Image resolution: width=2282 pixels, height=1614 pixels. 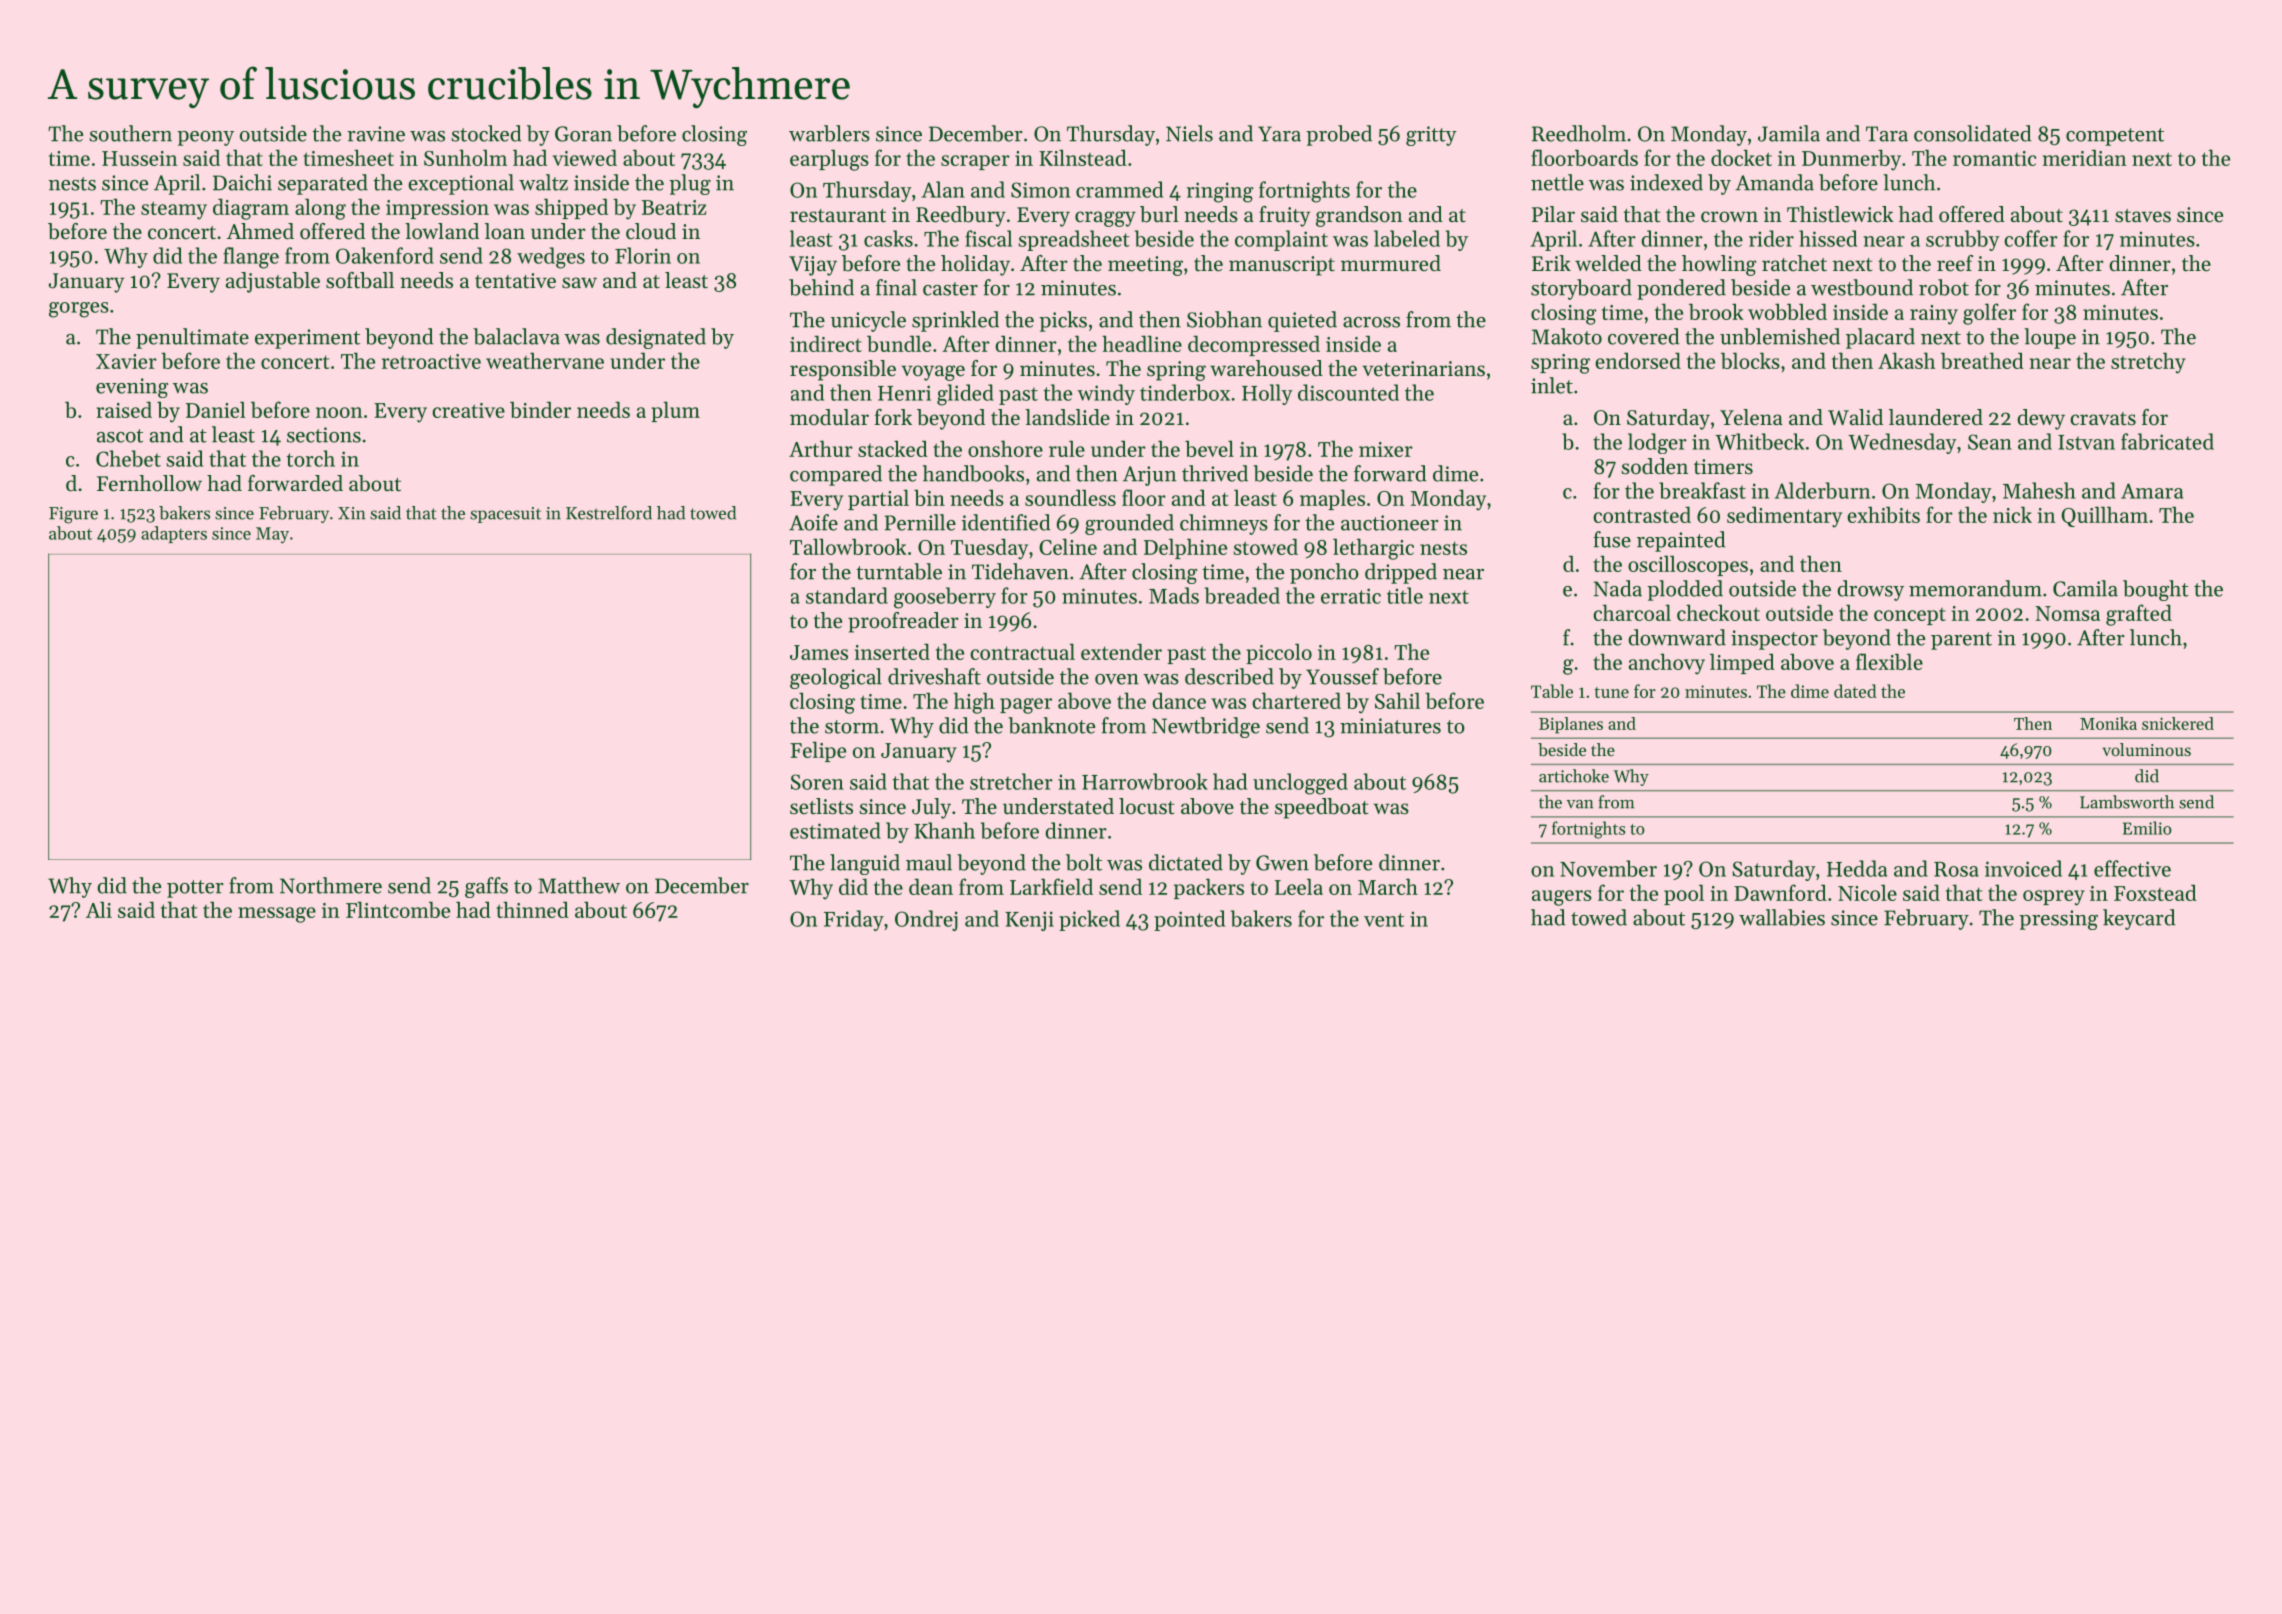 I want to click on Walid, so click(x=1855, y=417).
